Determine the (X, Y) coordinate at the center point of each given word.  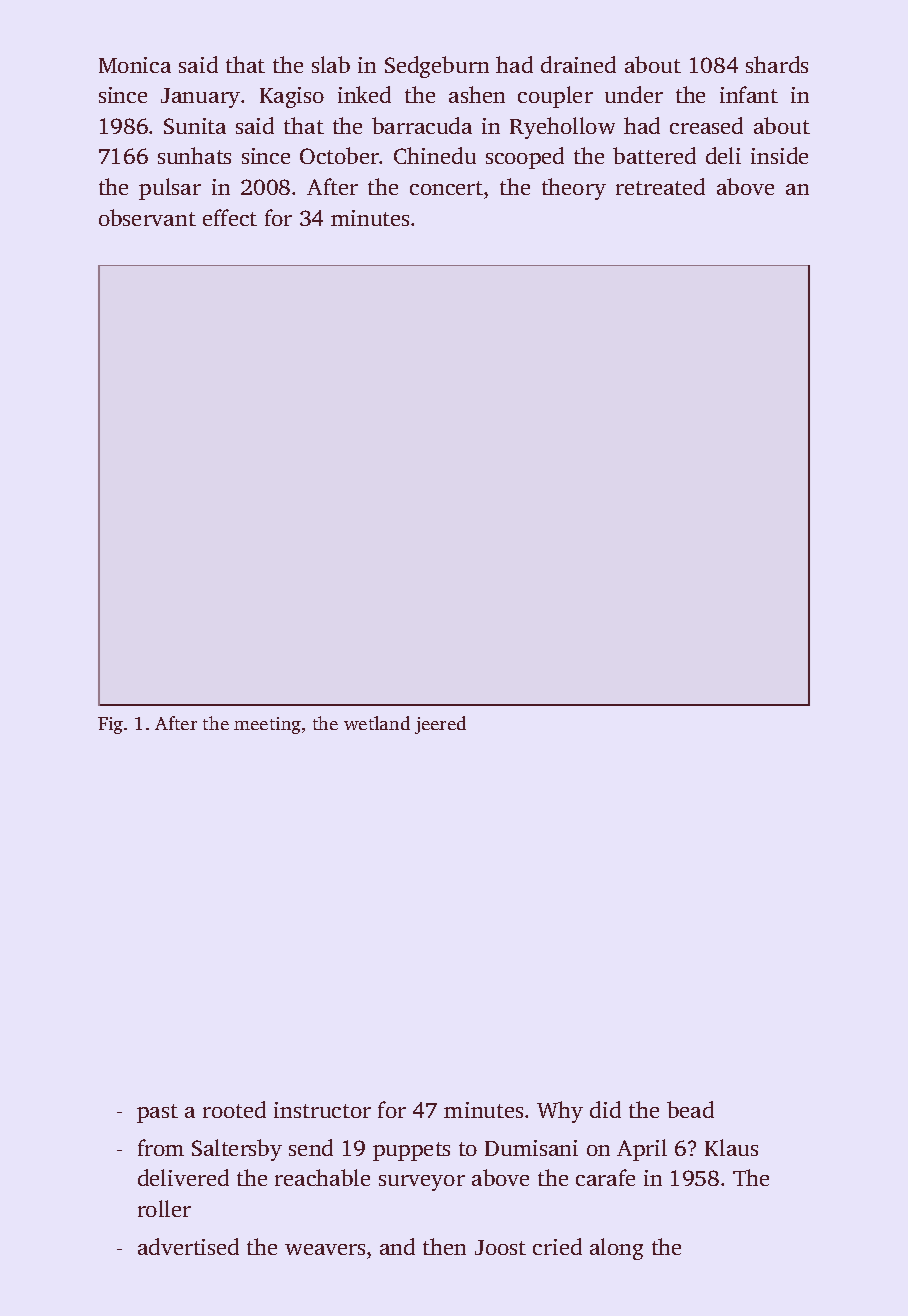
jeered (440, 725)
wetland (377, 723)
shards (777, 64)
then (444, 1246)
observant (147, 217)
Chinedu (435, 155)
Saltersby (237, 1150)
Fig (110, 725)
